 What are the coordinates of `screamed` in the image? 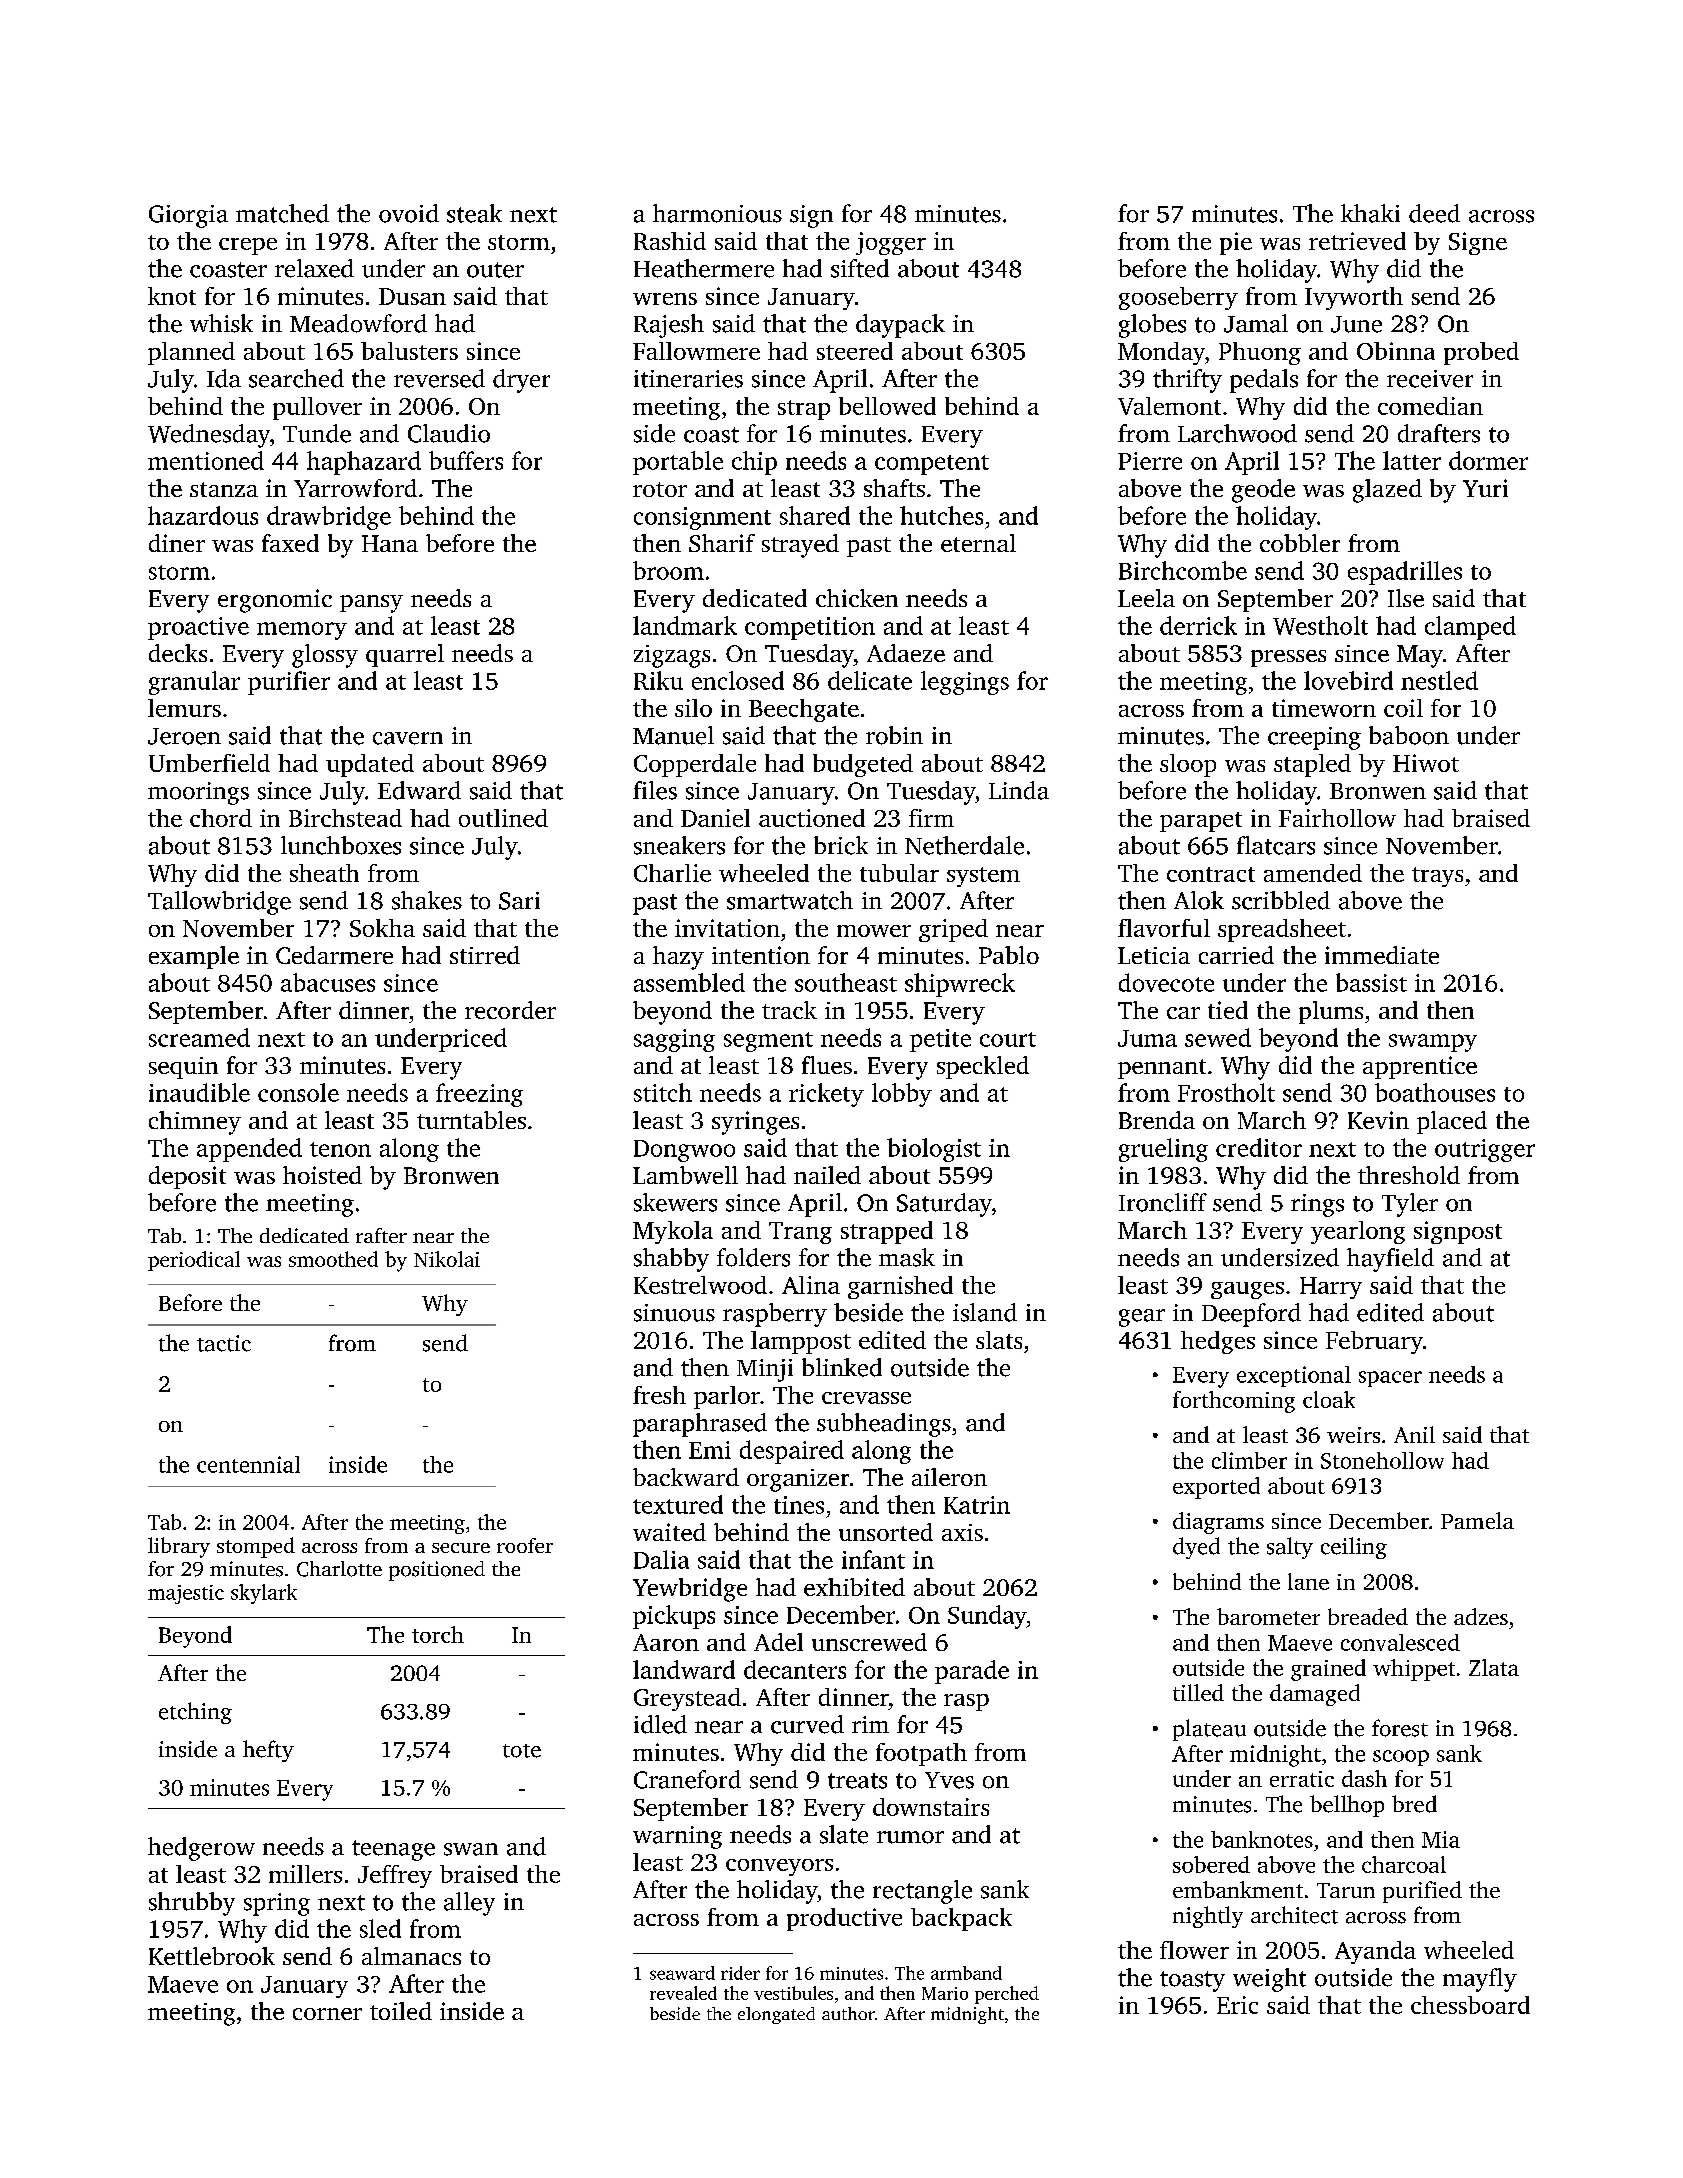 It's located at (199, 1037).
